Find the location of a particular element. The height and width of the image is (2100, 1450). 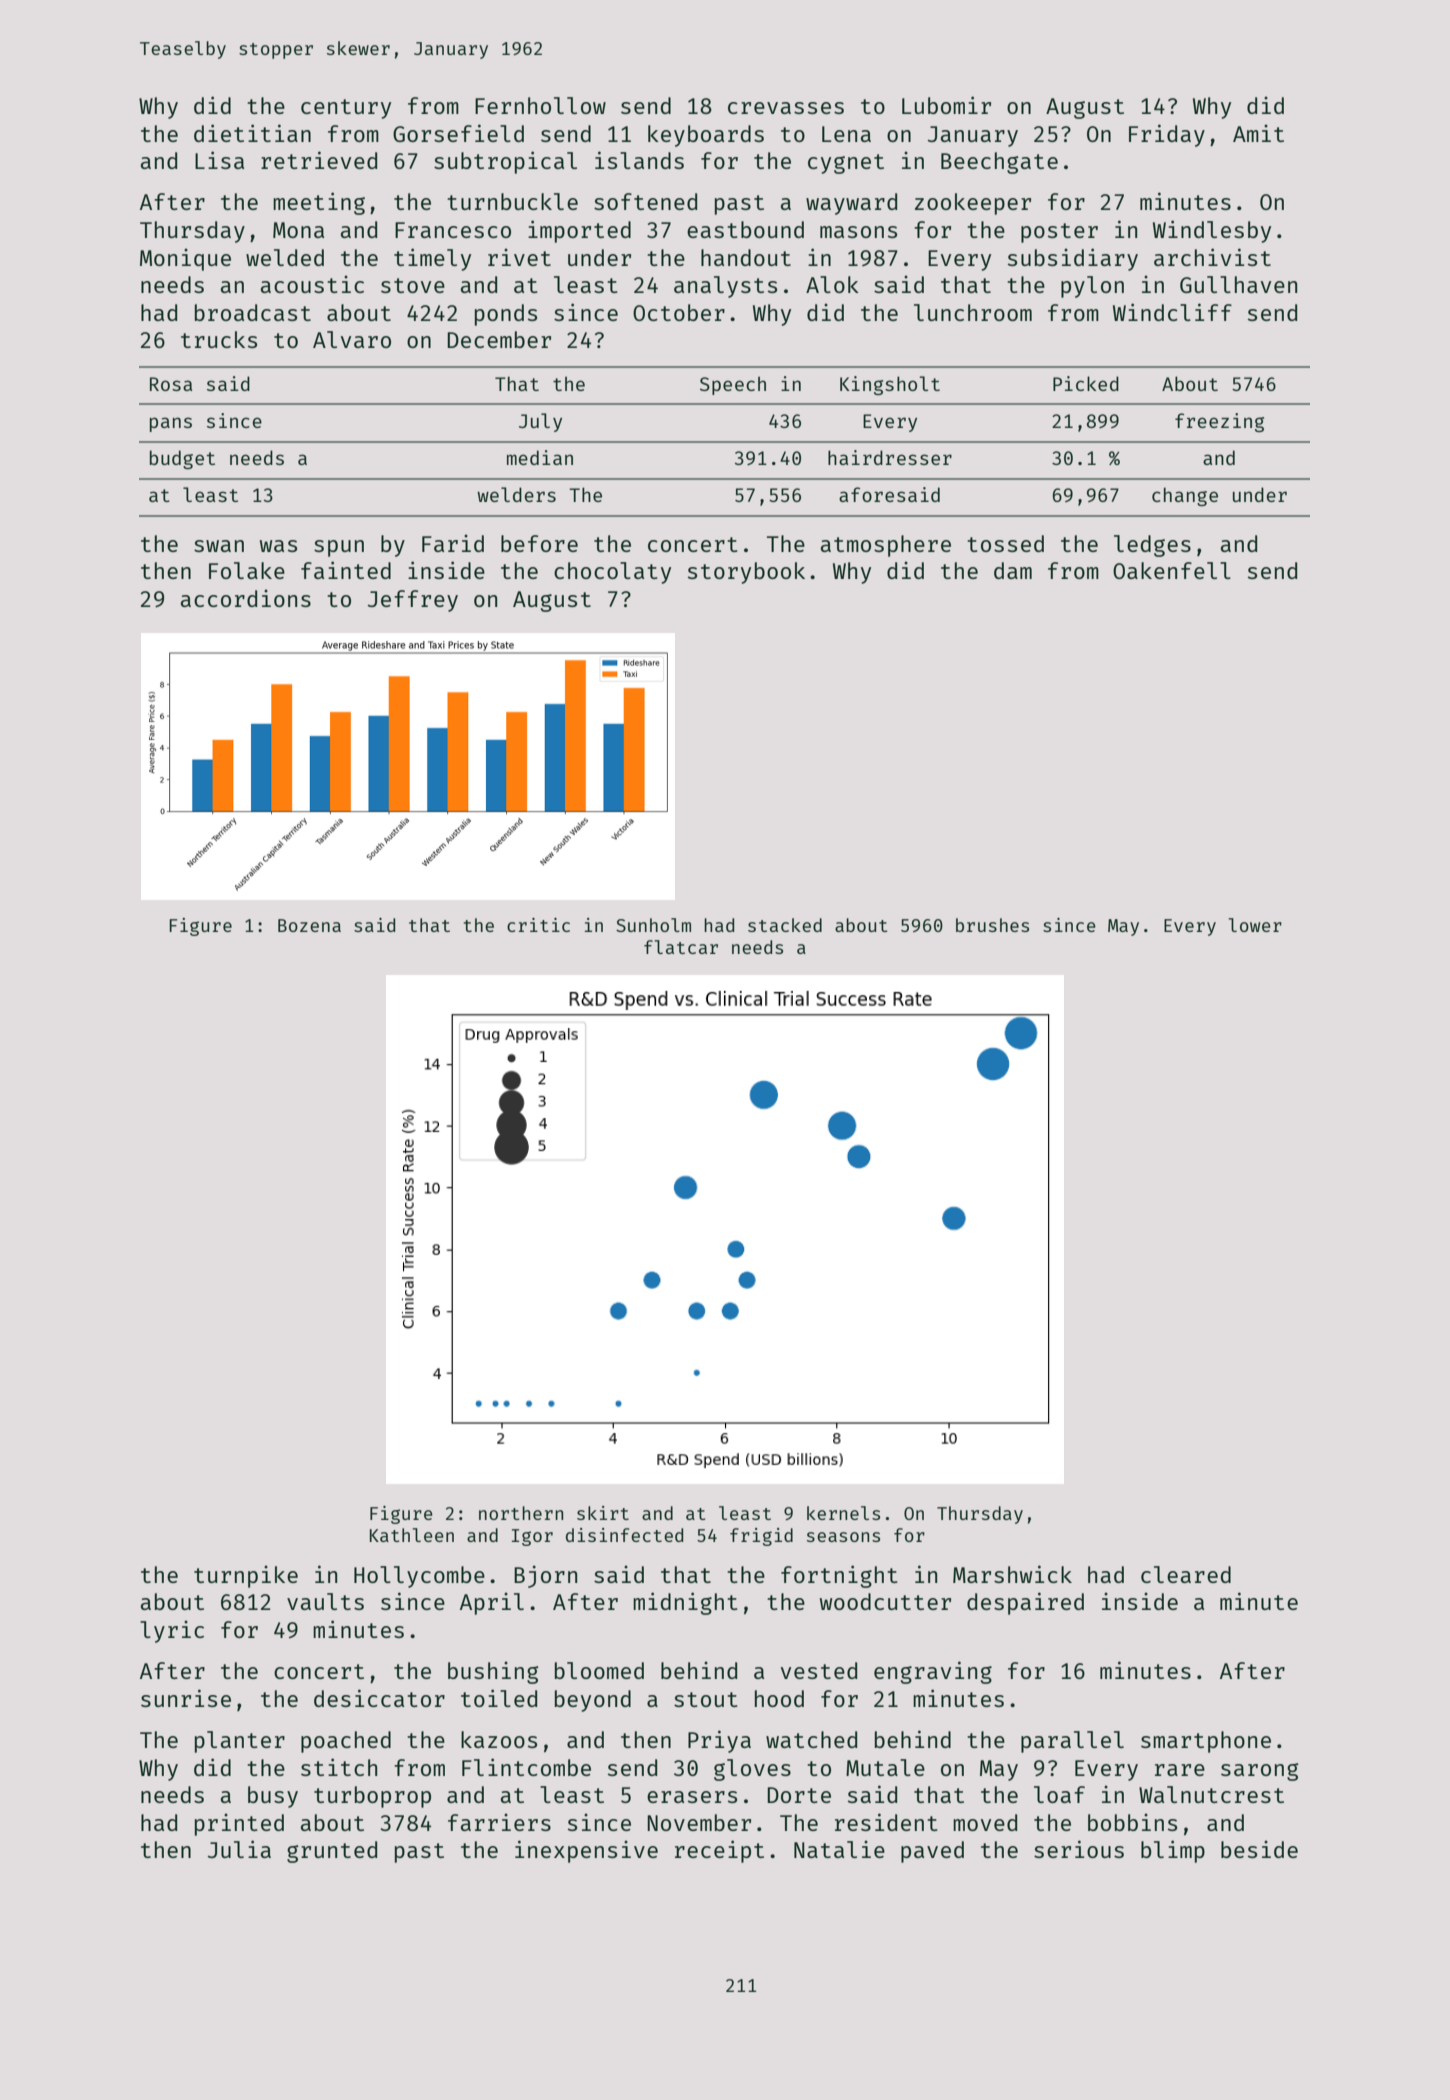

Julia is located at coordinates (239, 1849).
